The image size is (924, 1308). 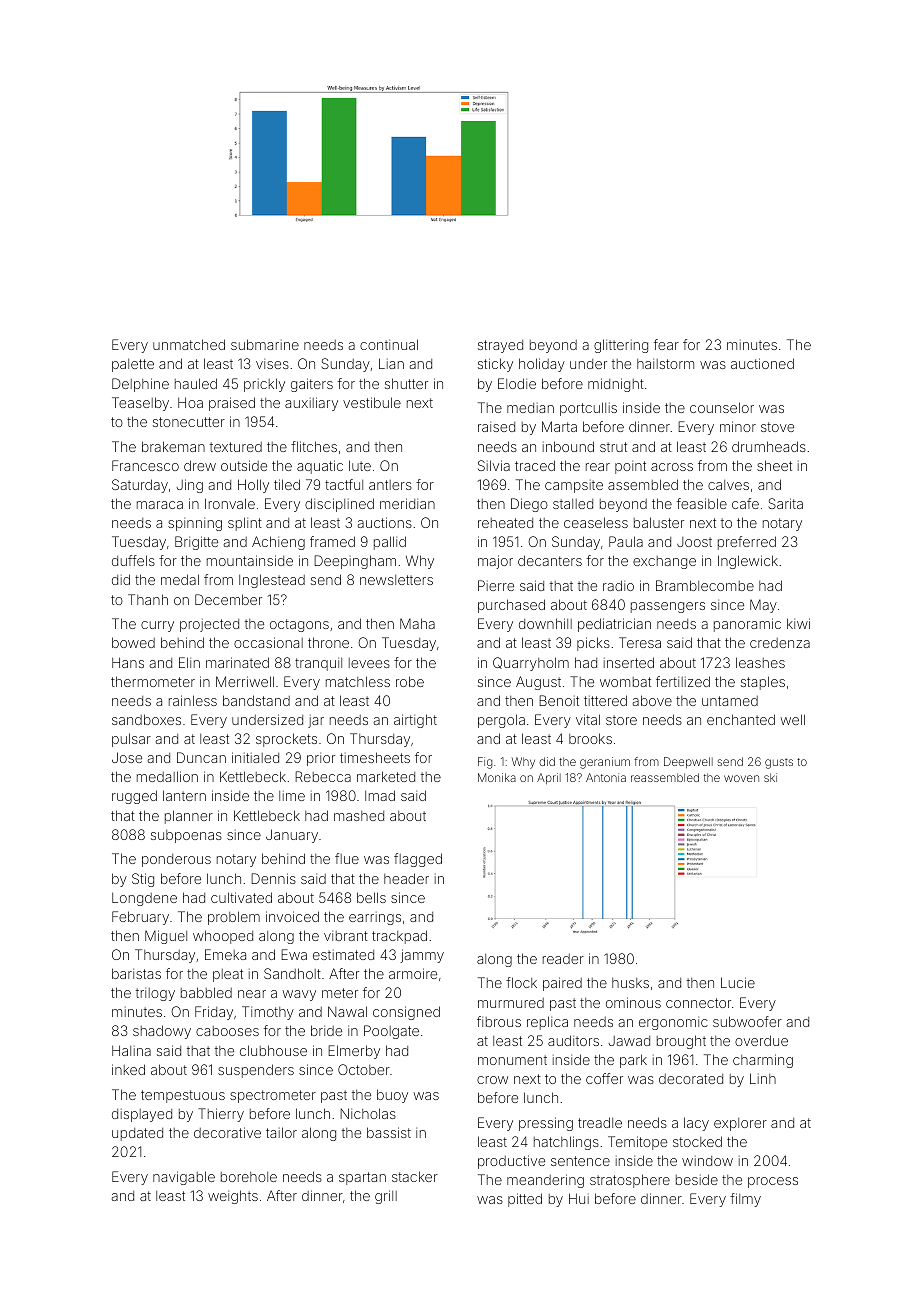 I want to click on Benoit, so click(x=559, y=700).
